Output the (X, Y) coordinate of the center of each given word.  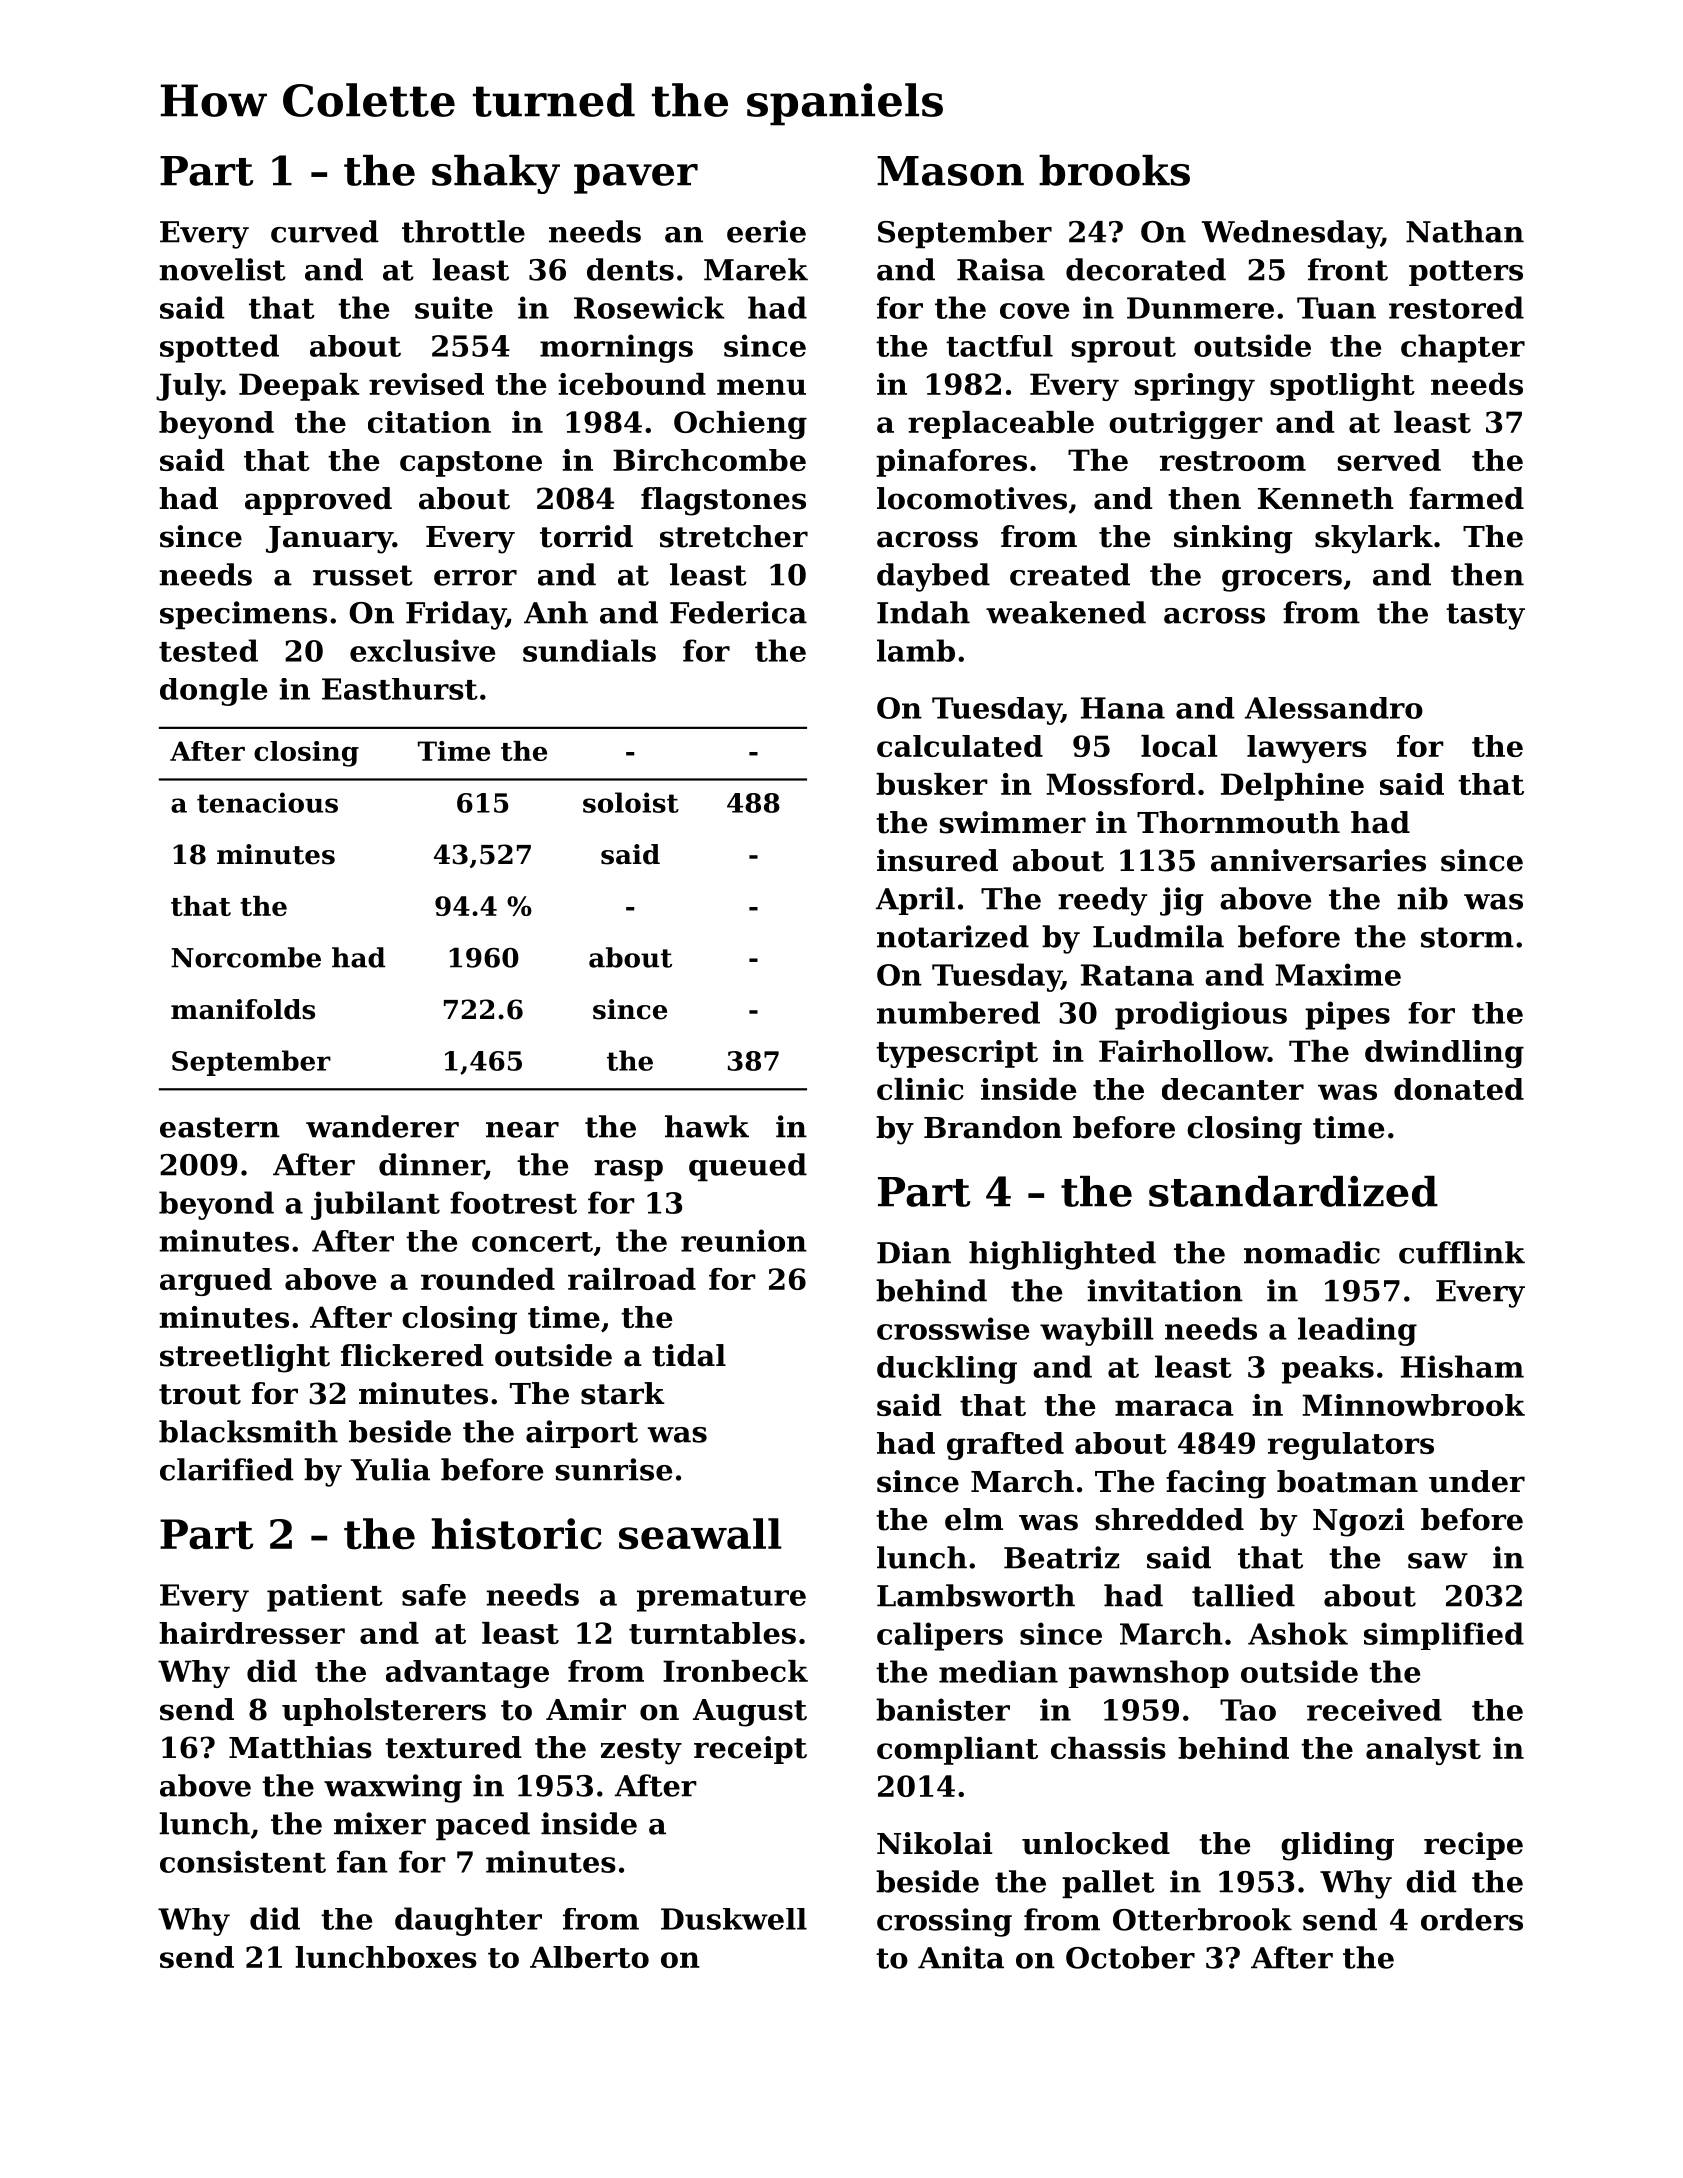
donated (1459, 1089)
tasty (1485, 616)
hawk (707, 1126)
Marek (756, 269)
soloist (631, 802)
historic (516, 1534)
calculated (960, 746)
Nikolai (935, 1843)
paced (483, 1826)
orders (1472, 1919)
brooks (1114, 170)
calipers (940, 1636)
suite (454, 307)
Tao (1248, 1710)
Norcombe (246, 957)
